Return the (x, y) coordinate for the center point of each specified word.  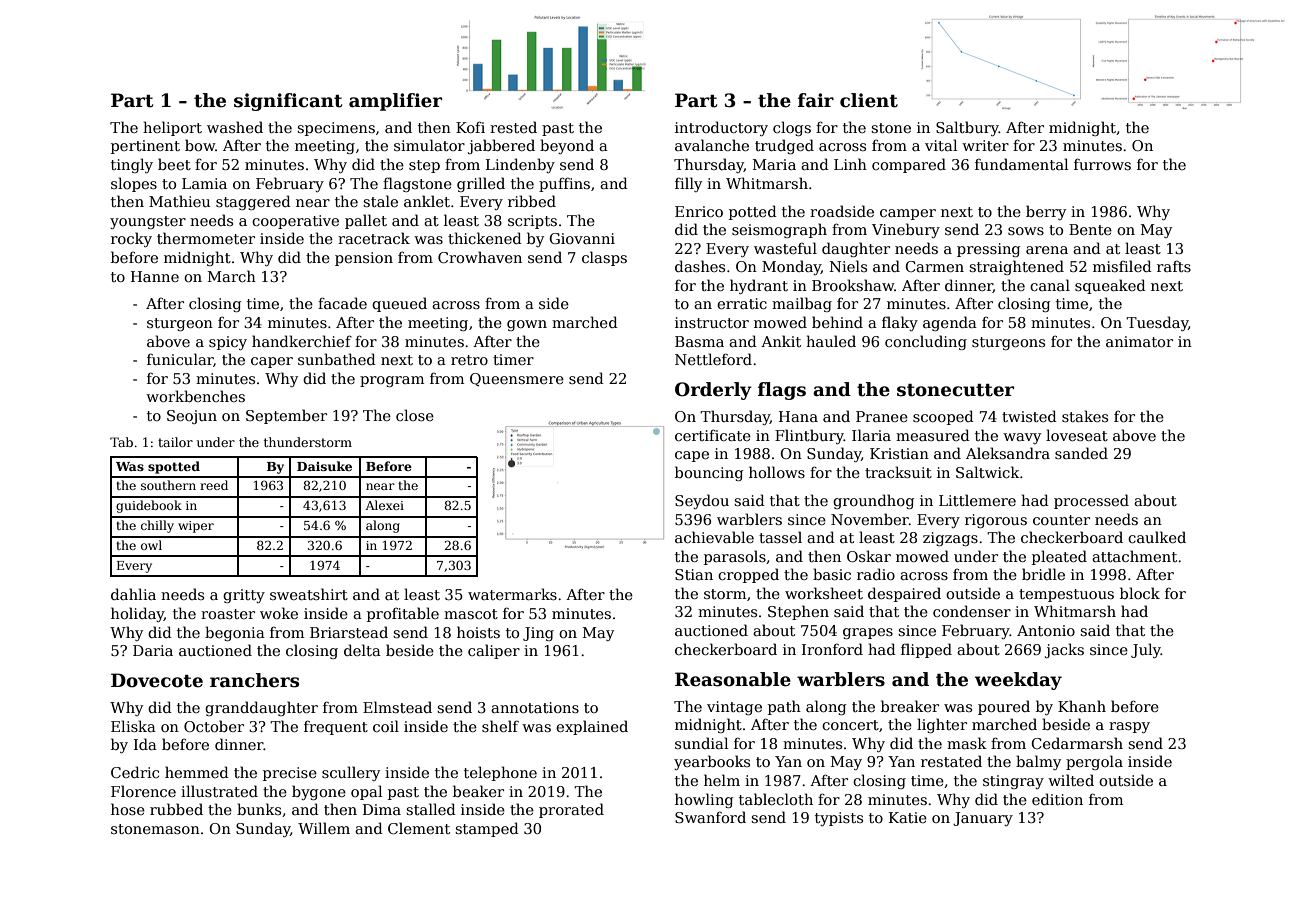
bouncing (709, 473)
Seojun (192, 417)
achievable (714, 537)
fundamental (1021, 164)
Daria (153, 650)
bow (200, 145)
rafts (1174, 266)
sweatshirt (309, 594)
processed (1091, 501)
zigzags (950, 539)
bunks (259, 809)
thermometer (206, 238)
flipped (926, 650)
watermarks (512, 594)
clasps (604, 258)
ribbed (532, 201)
